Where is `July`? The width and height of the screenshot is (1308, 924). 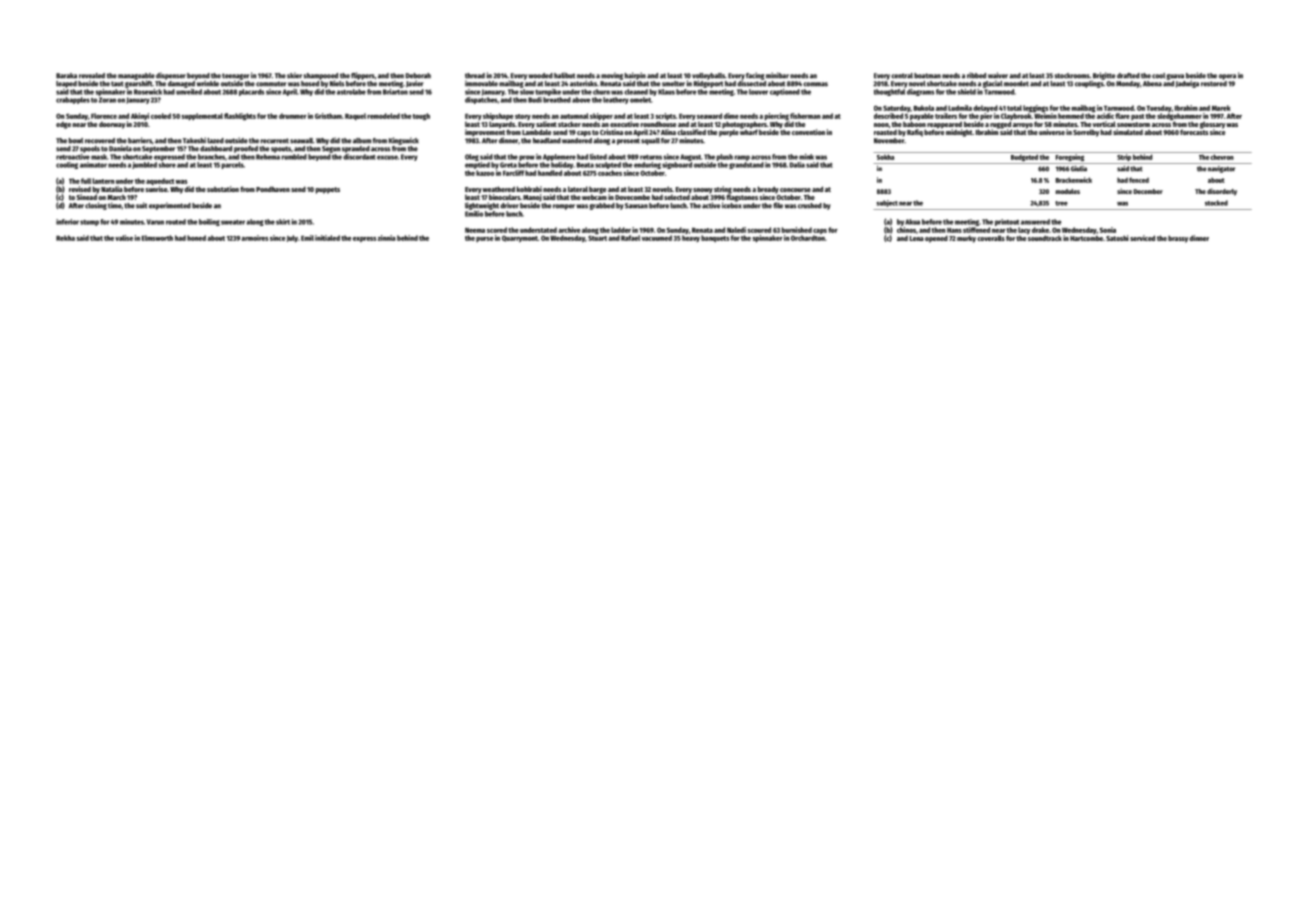
July is located at coordinates (292, 238).
